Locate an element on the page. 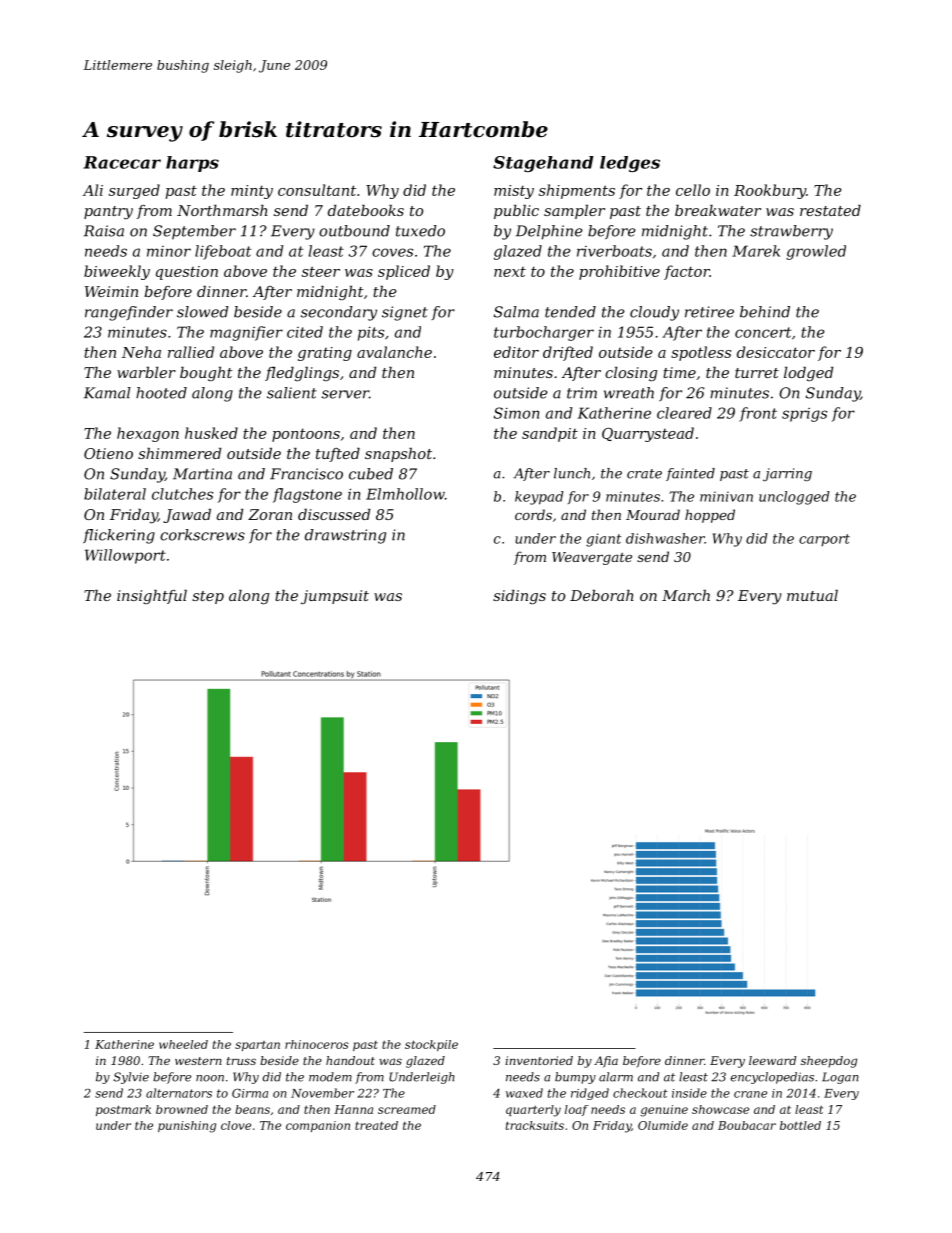 This document has width=952, height=1233. stockpile is located at coordinates (431, 1045).
